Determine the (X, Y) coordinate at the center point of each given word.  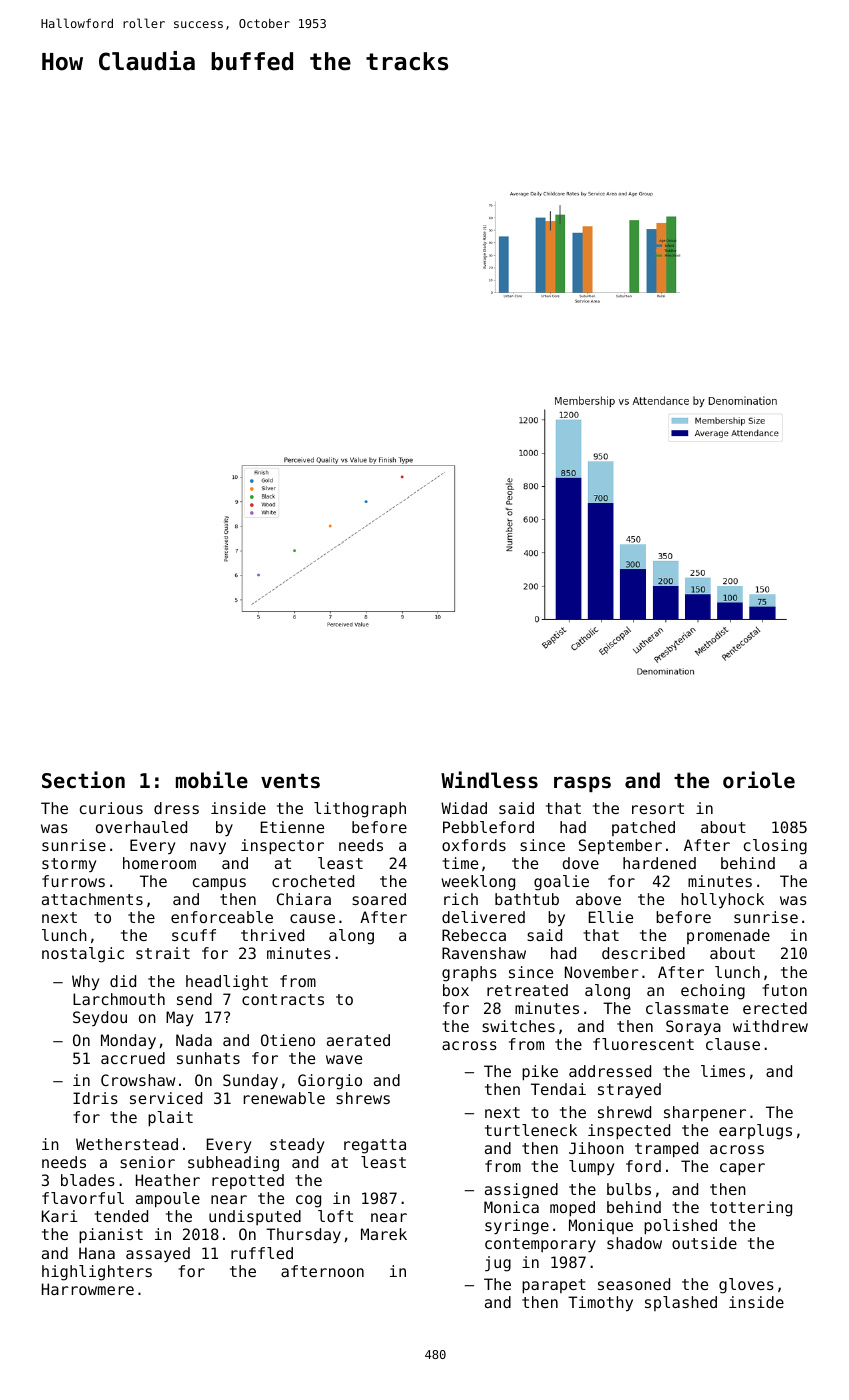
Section (83, 780)
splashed (681, 1303)
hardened (659, 863)
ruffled (262, 1253)
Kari (60, 1216)
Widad (464, 808)
